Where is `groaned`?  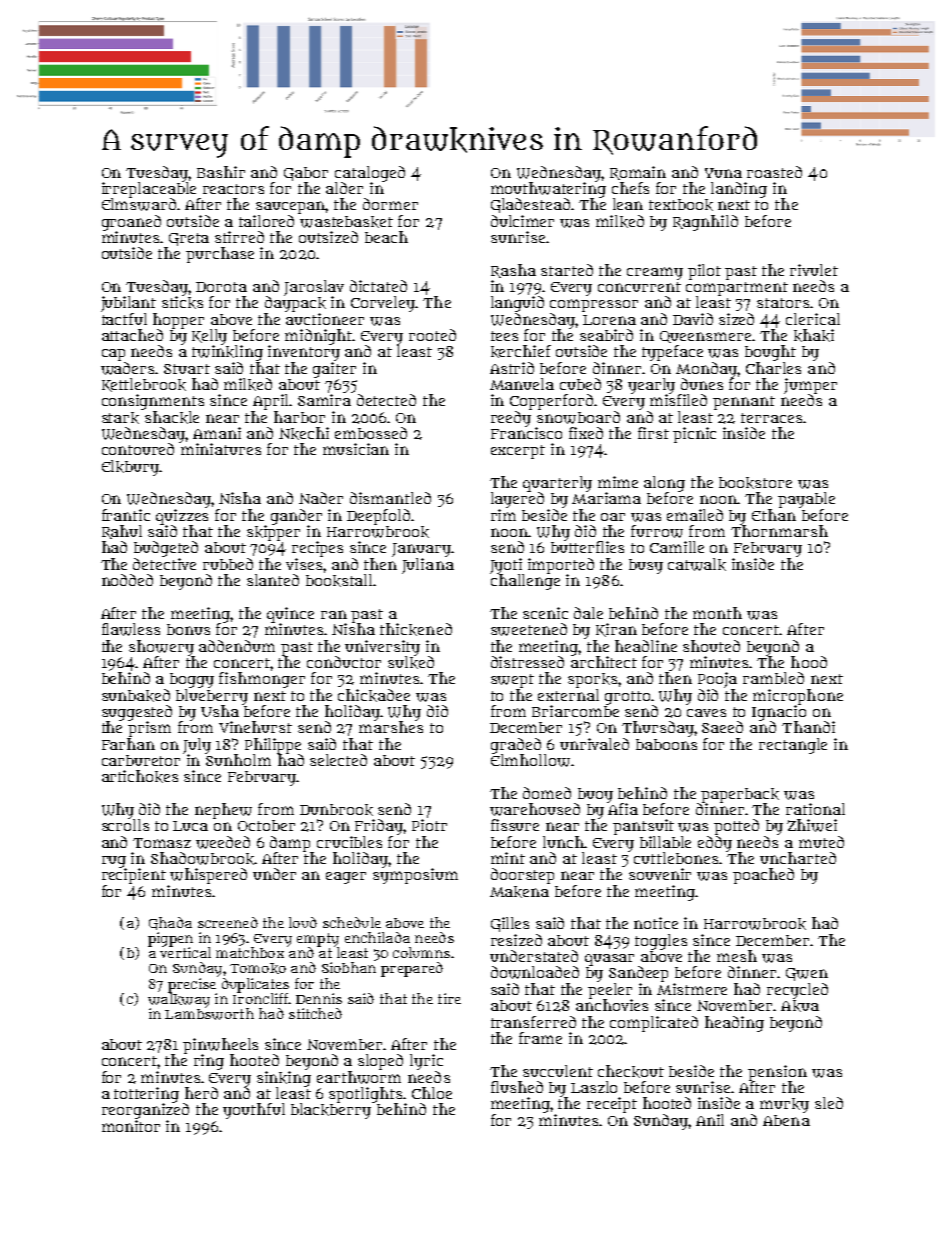 groaned is located at coordinates (131, 223).
